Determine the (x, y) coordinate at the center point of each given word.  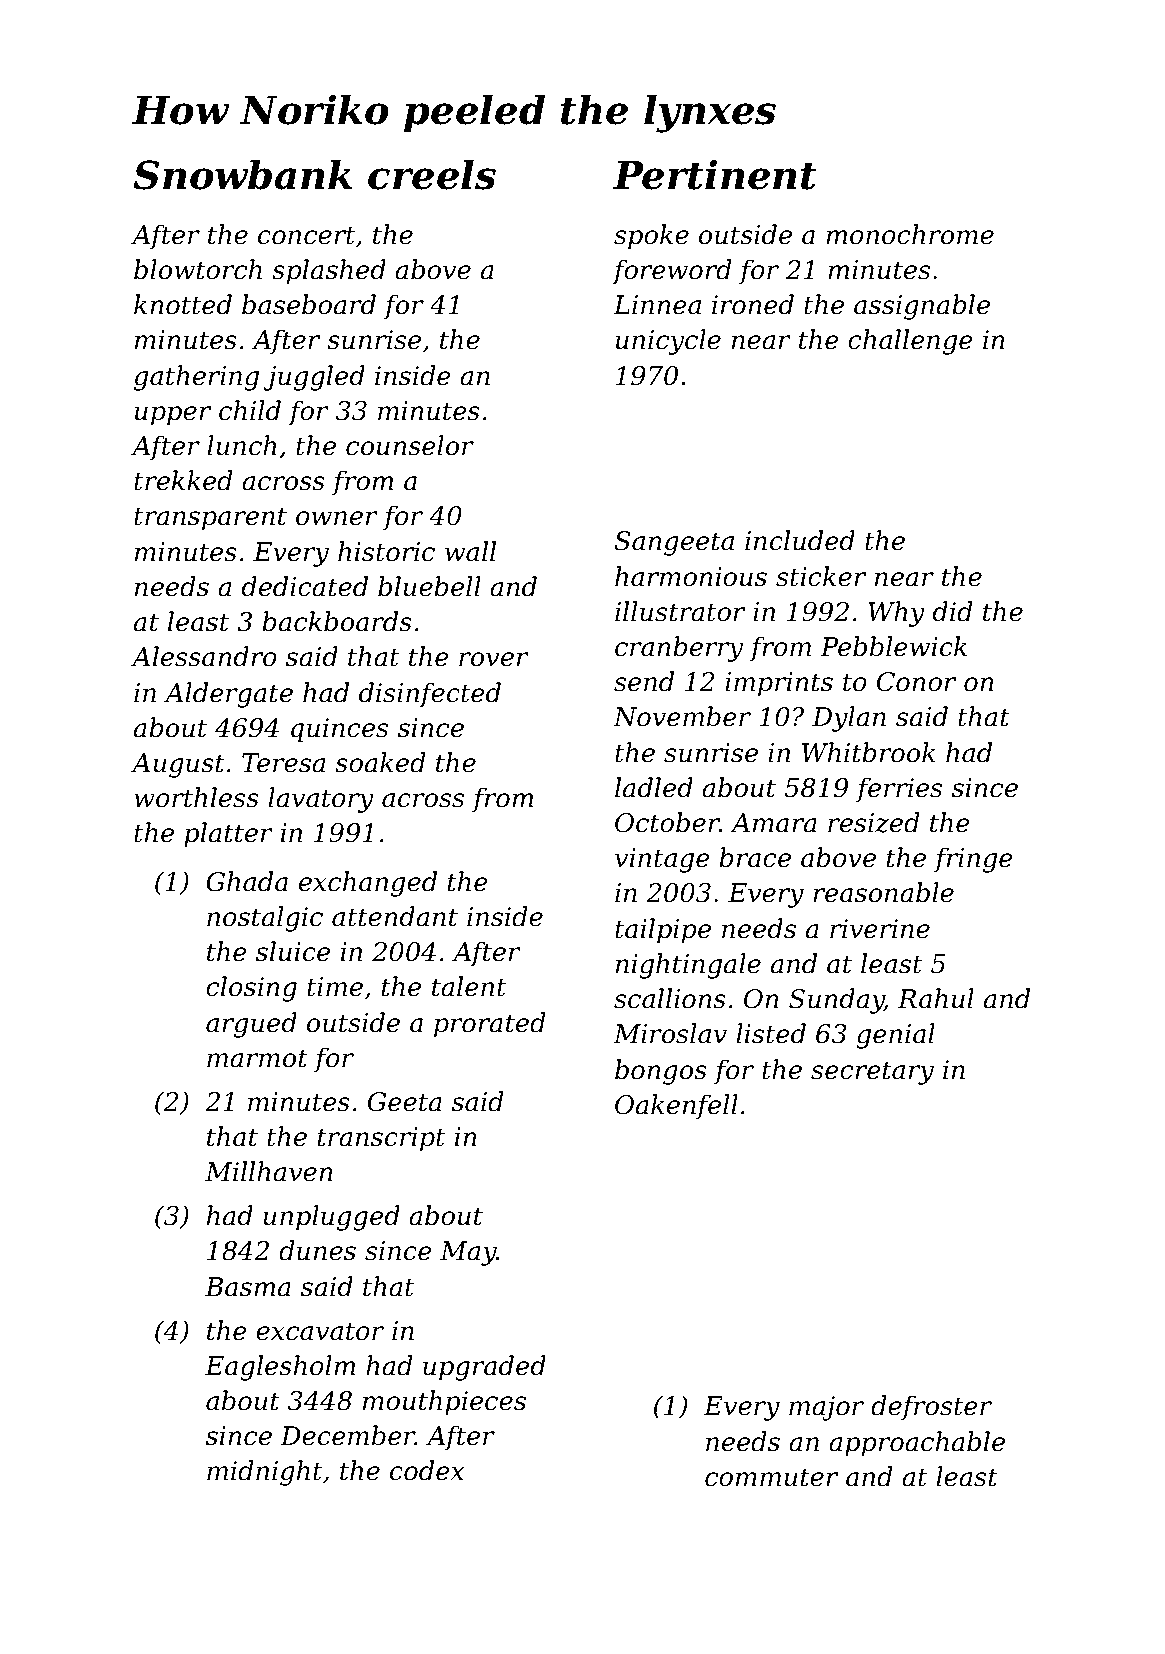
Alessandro (204, 656)
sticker (821, 576)
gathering (196, 378)
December (347, 1435)
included (800, 540)
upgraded (484, 1368)
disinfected (430, 695)
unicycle (668, 342)
